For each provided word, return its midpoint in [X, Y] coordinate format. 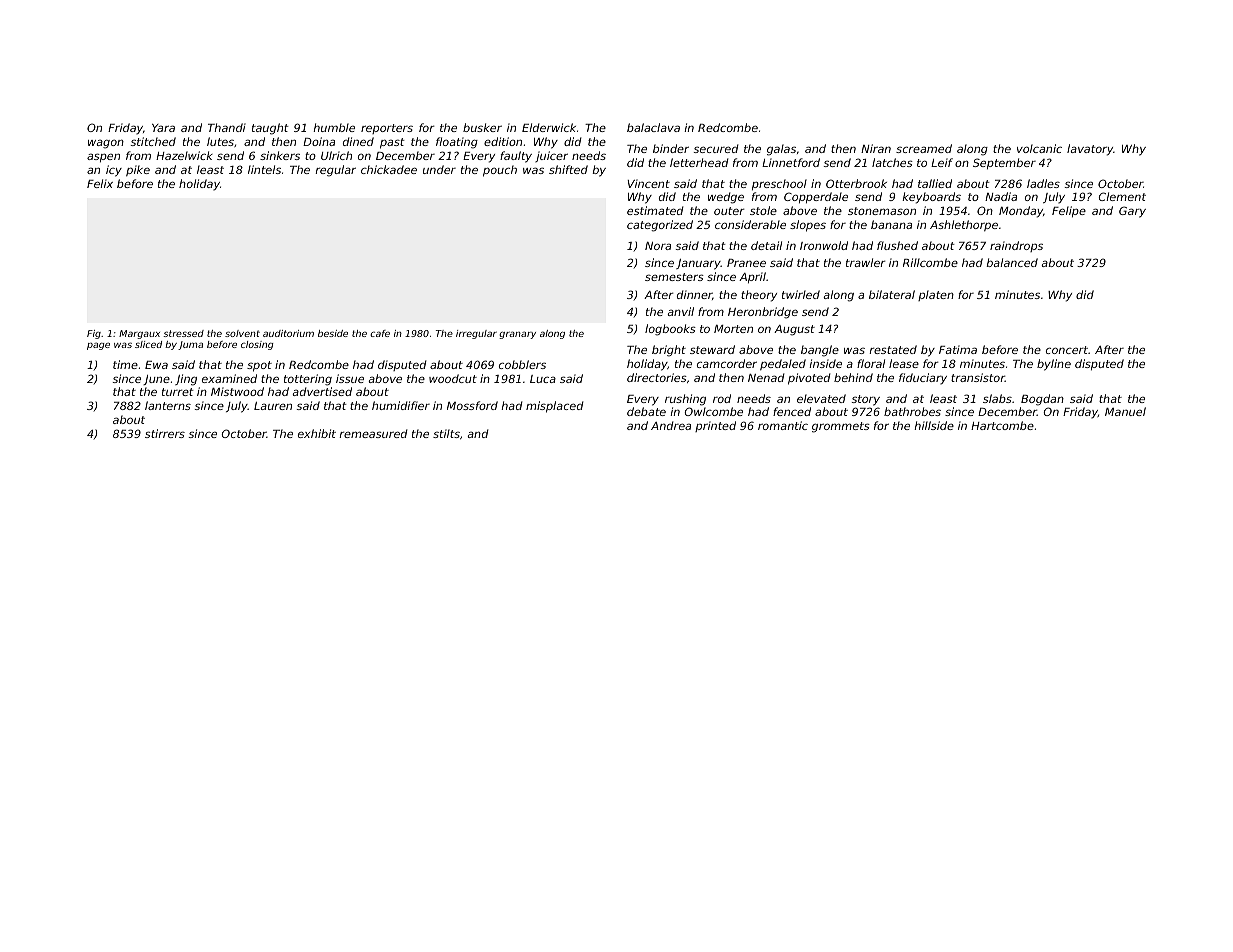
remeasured [374, 433]
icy [114, 171]
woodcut [453, 378]
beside [333, 333]
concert [1067, 350]
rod [722, 398]
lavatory [1090, 150]
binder [671, 148]
